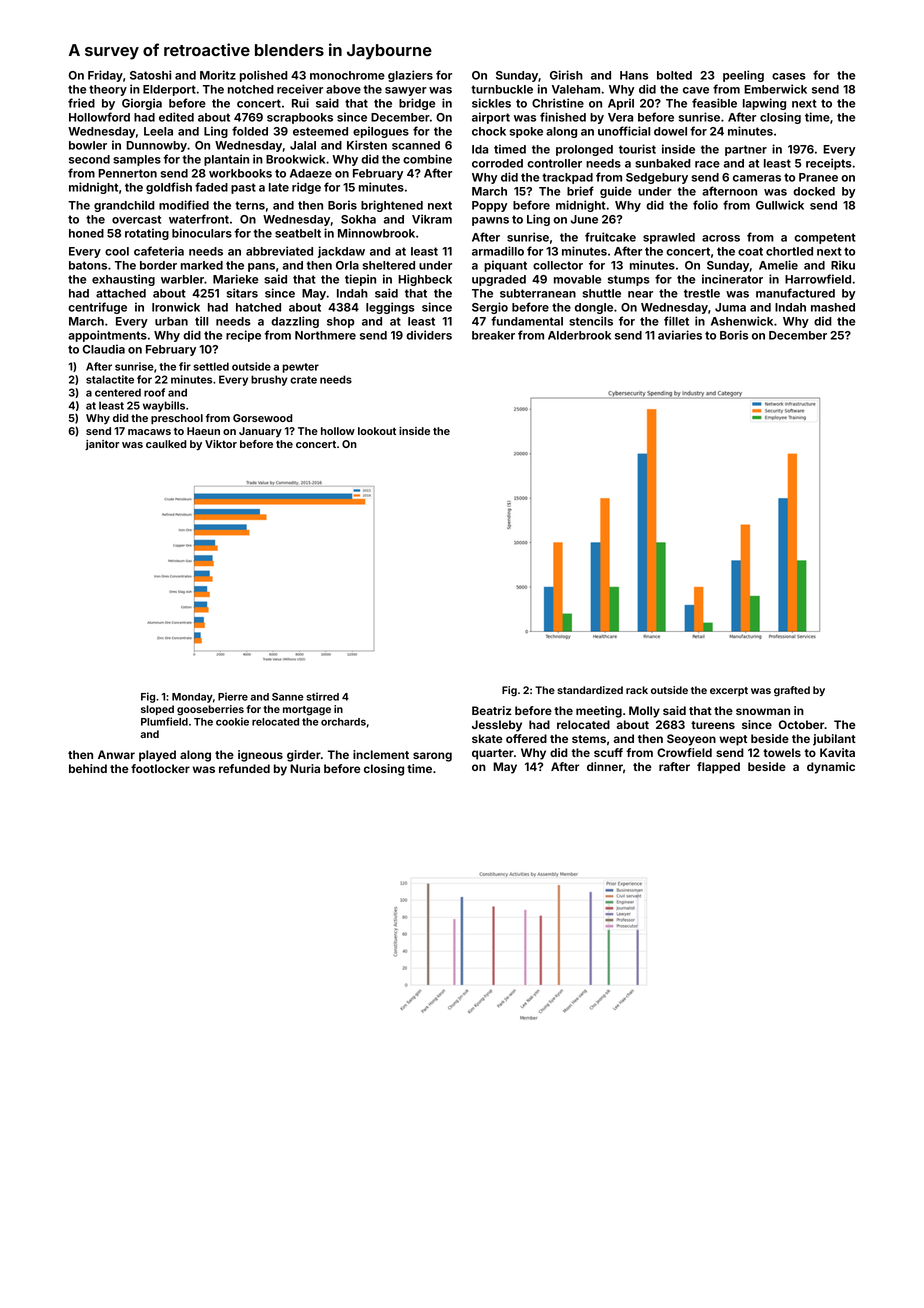 This image has height=1308, width=924. What do you see at coordinates (491, 103) in the image?
I see `sickles` at bounding box center [491, 103].
